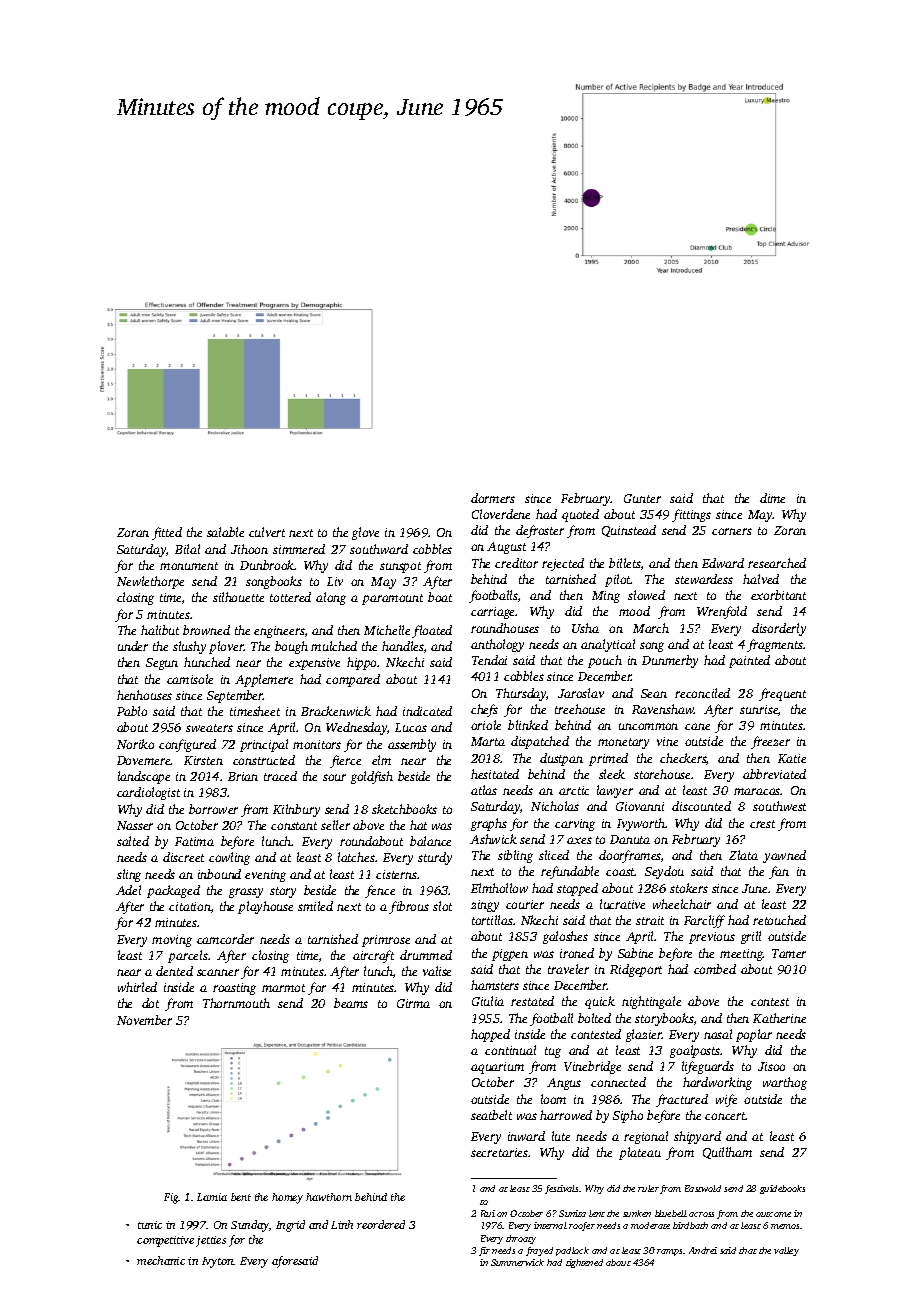 This screenshot has width=924, height=1308. I want to click on strait, so click(650, 920).
